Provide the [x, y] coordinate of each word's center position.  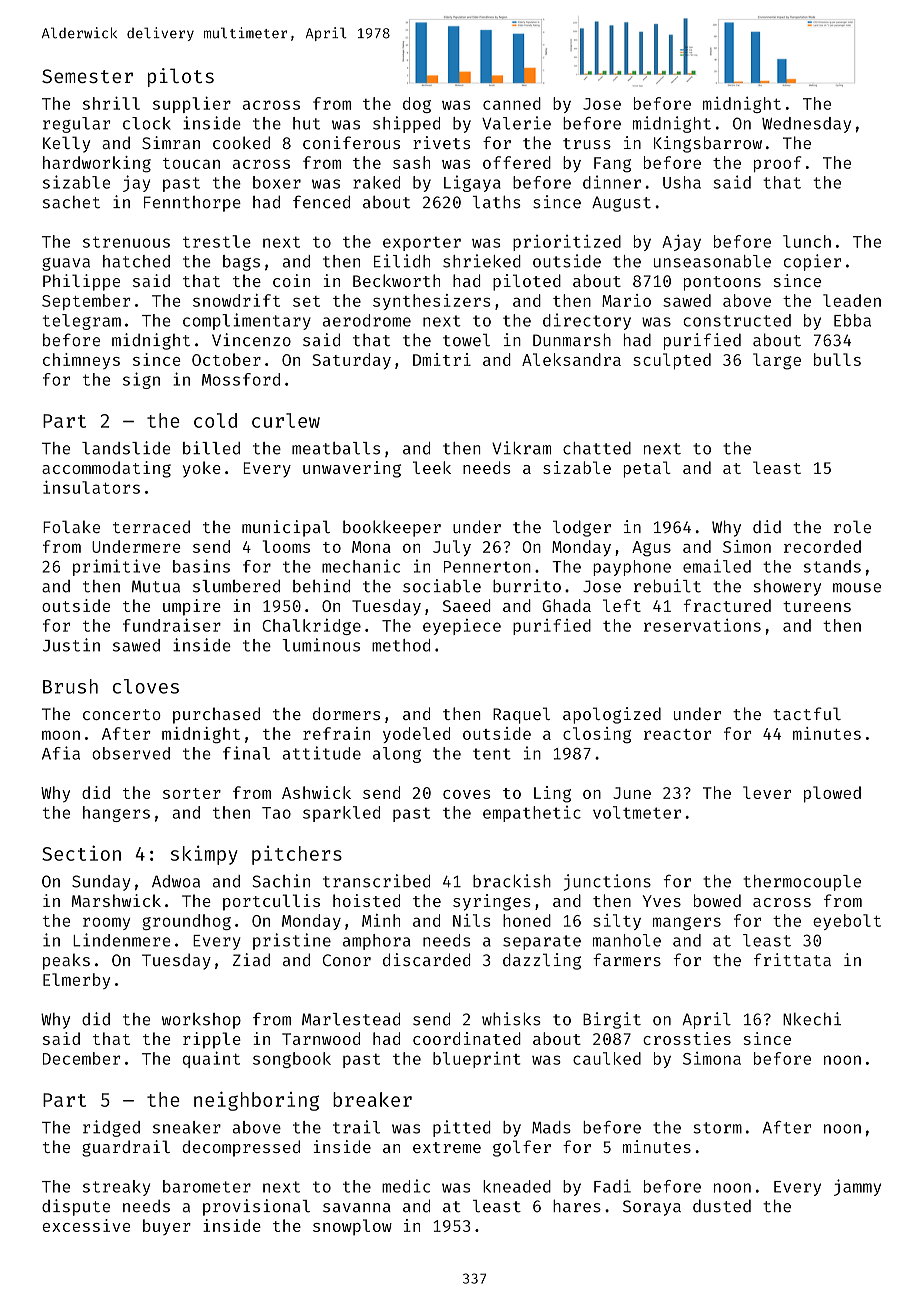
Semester [87, 76]
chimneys [81, 361]
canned [512, 103]
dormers [346, 713]
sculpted [672, 361]
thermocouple [802, 883]
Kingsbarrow [708, 144]
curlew [286, 420]
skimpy [204, 855]
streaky [116, 1188]
